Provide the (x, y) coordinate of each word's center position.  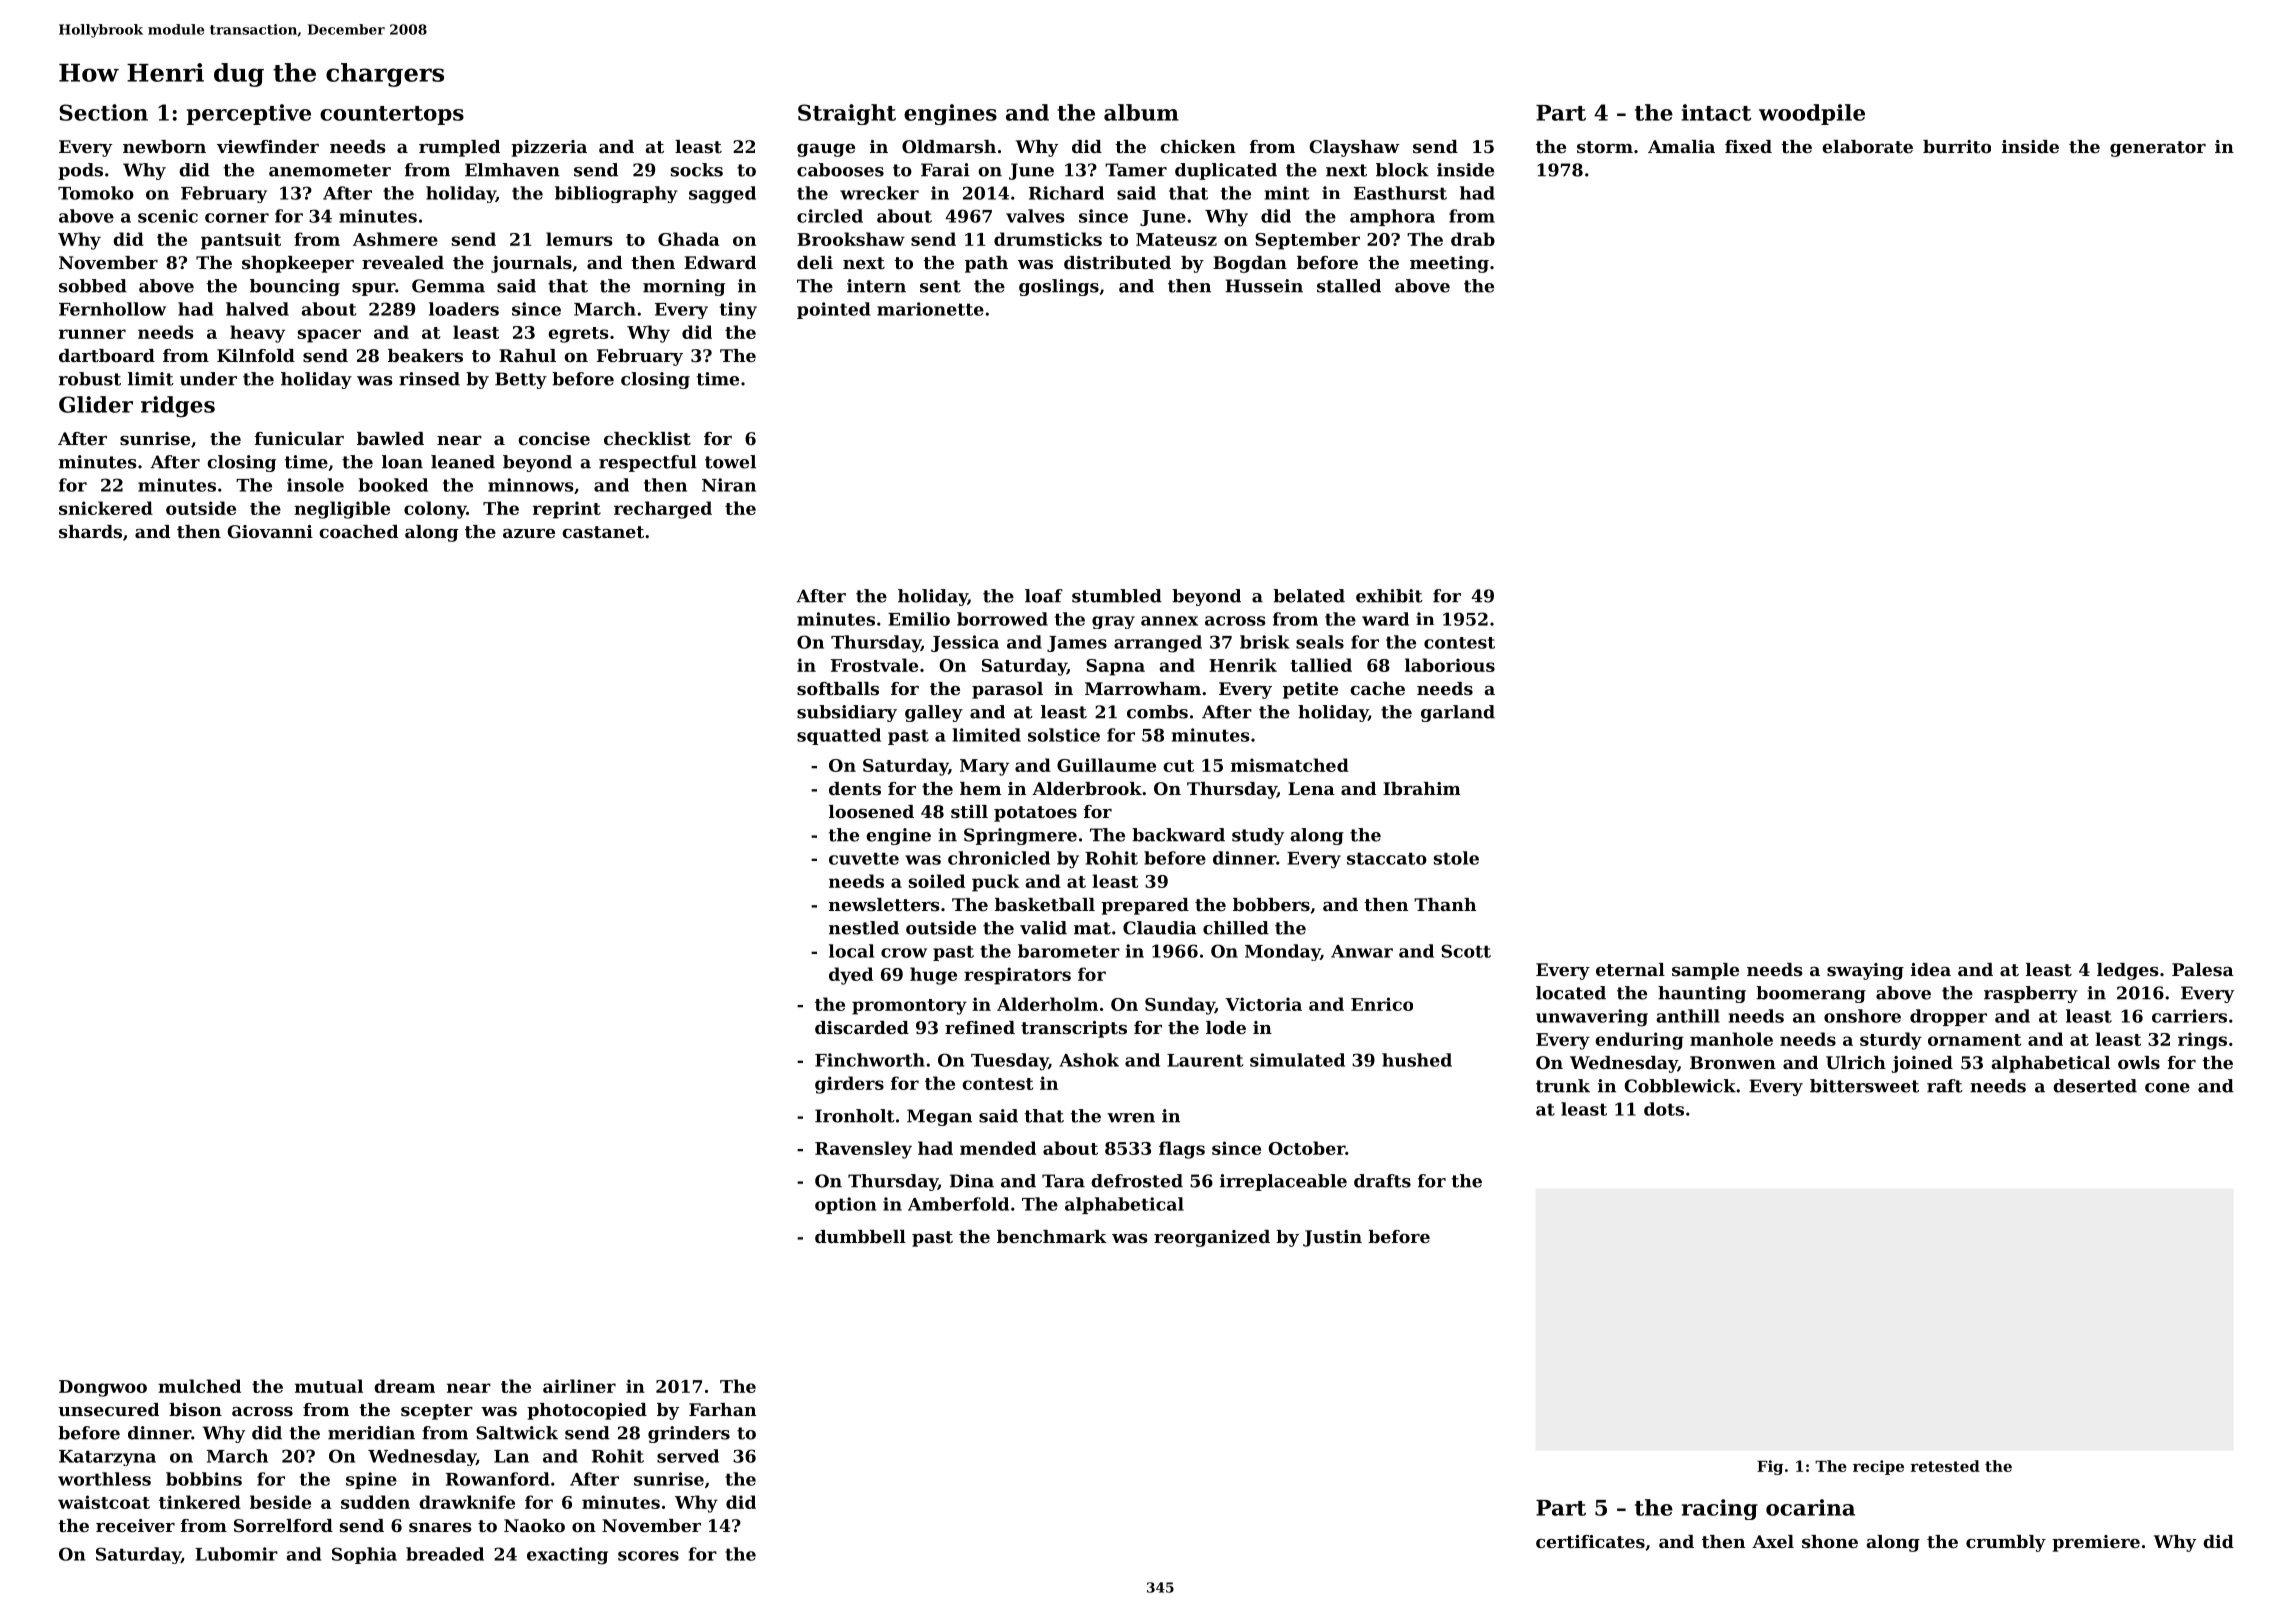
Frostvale (874, 665)
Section (103, 112)
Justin (1332, 1238)
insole (315, 485)
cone (2167, 1088)
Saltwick (517, 1433)
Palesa (2203, 969)
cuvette (864, 858)
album (1141, 112)
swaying (1865, 971)
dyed (851, 976)
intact (1716, 112)
